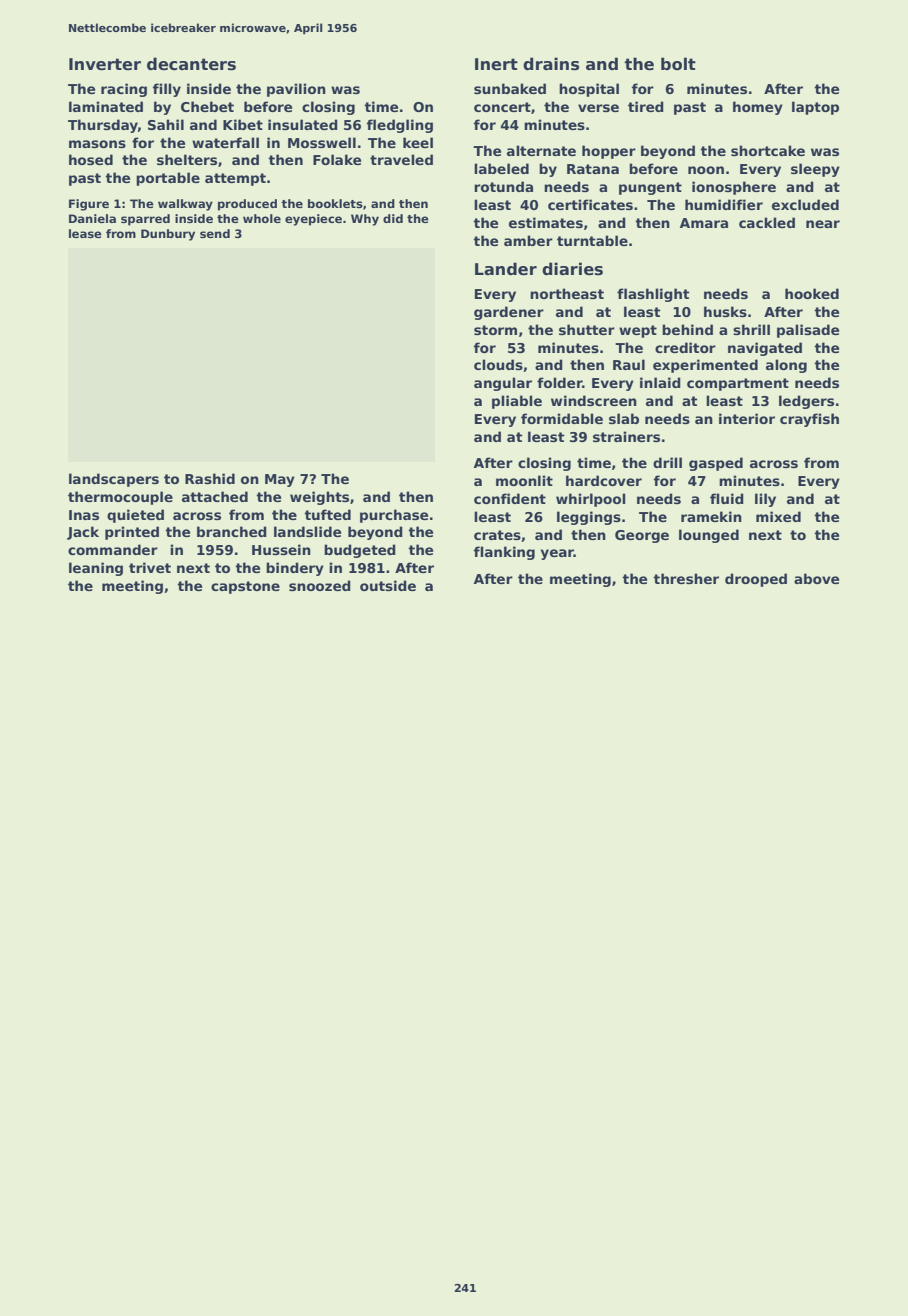 This screenshot has width=908, height=1316. I want to click on bolt, so click(678, 64).
